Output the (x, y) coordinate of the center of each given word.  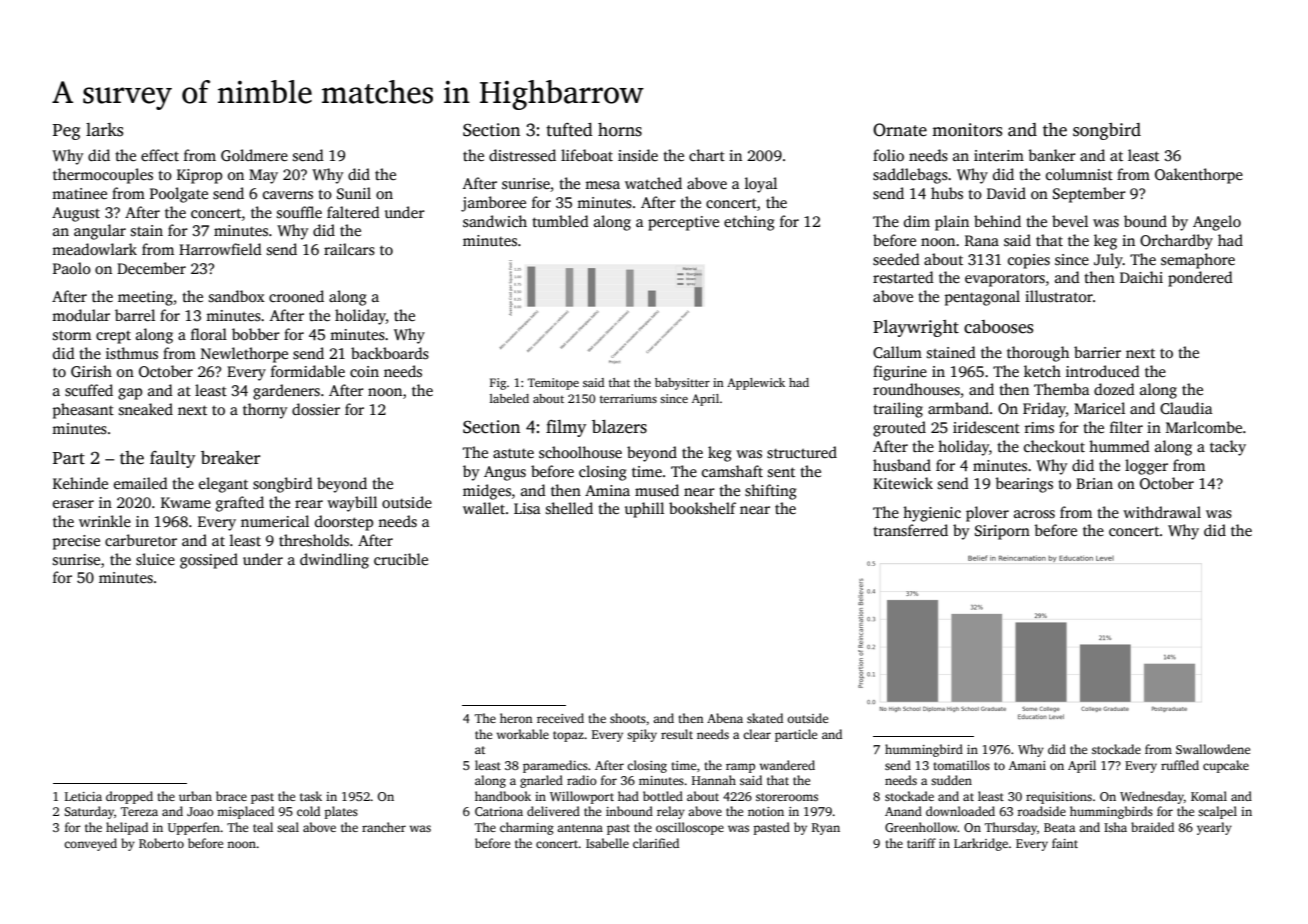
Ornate (900, 130)
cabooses (998, 327)
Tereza (139, 811)
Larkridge (981, 844)
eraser (73, 504)
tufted (569, 130)
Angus (505, 473)
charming (527, 828)
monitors (967, 130)
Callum (897, 352)
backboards (390, 353)
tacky (1228, 448)
